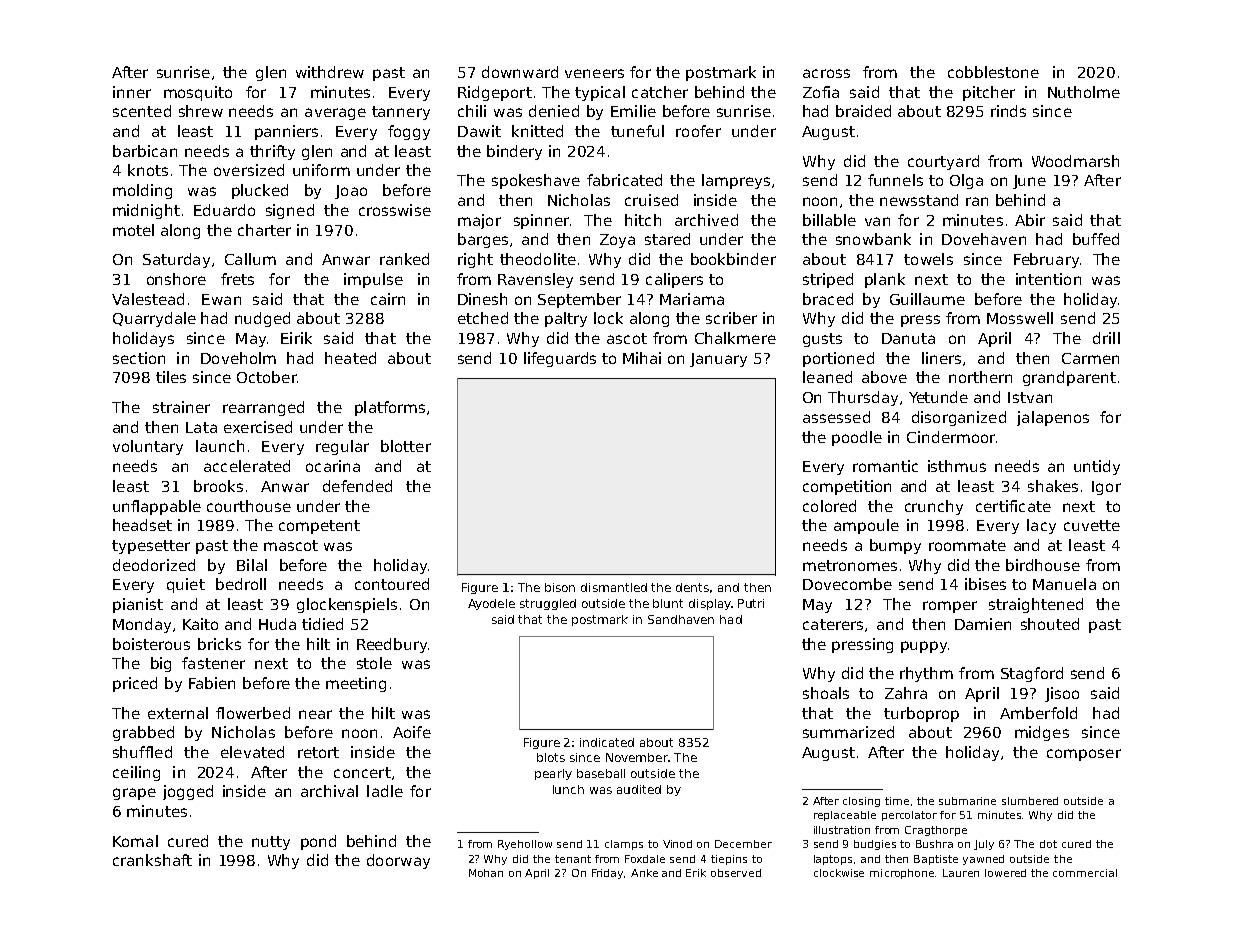  I want to click on cobblestone, so click(993, 72).
